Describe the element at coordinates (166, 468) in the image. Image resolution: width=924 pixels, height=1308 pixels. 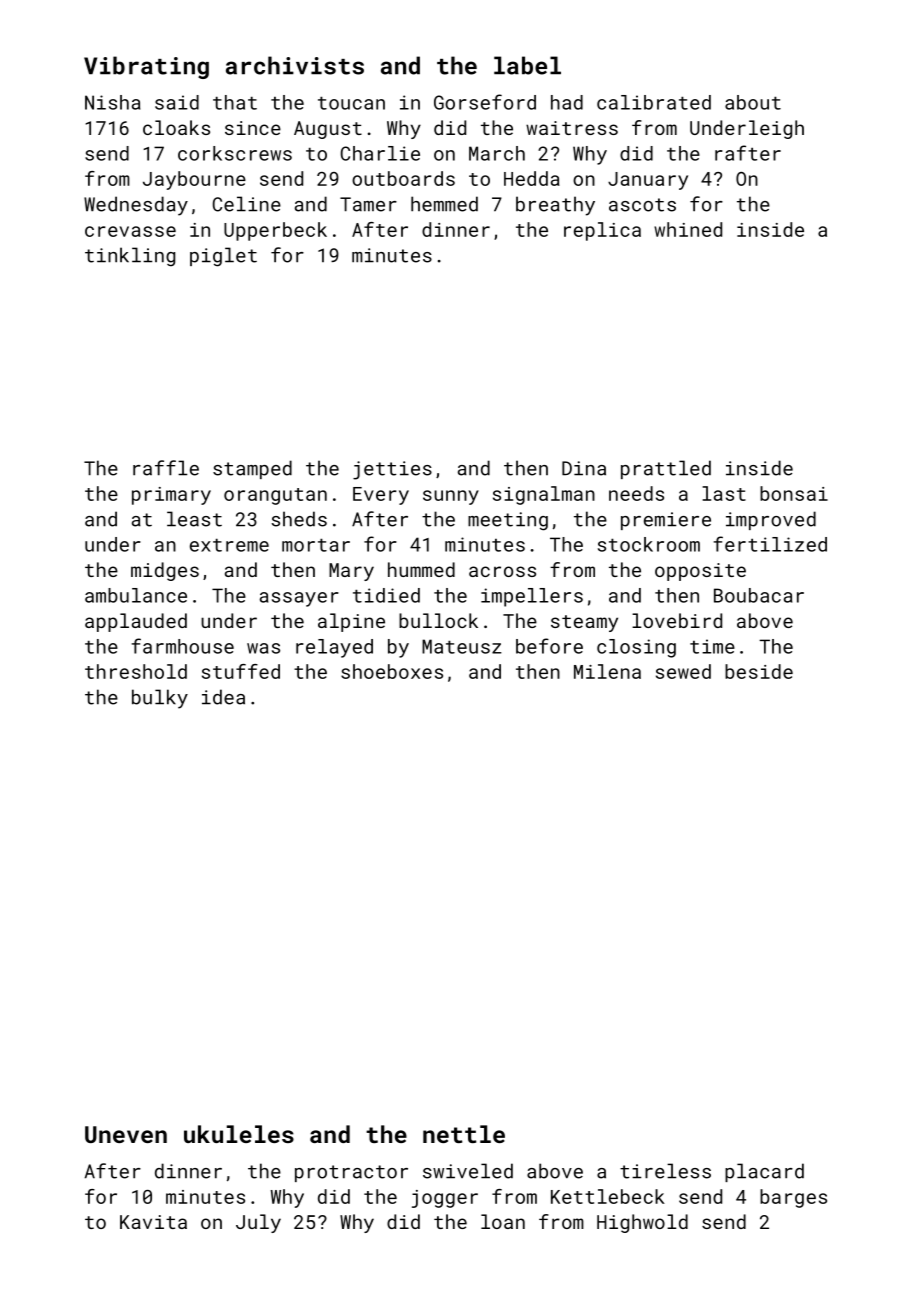
I see `raffle` at that location.
